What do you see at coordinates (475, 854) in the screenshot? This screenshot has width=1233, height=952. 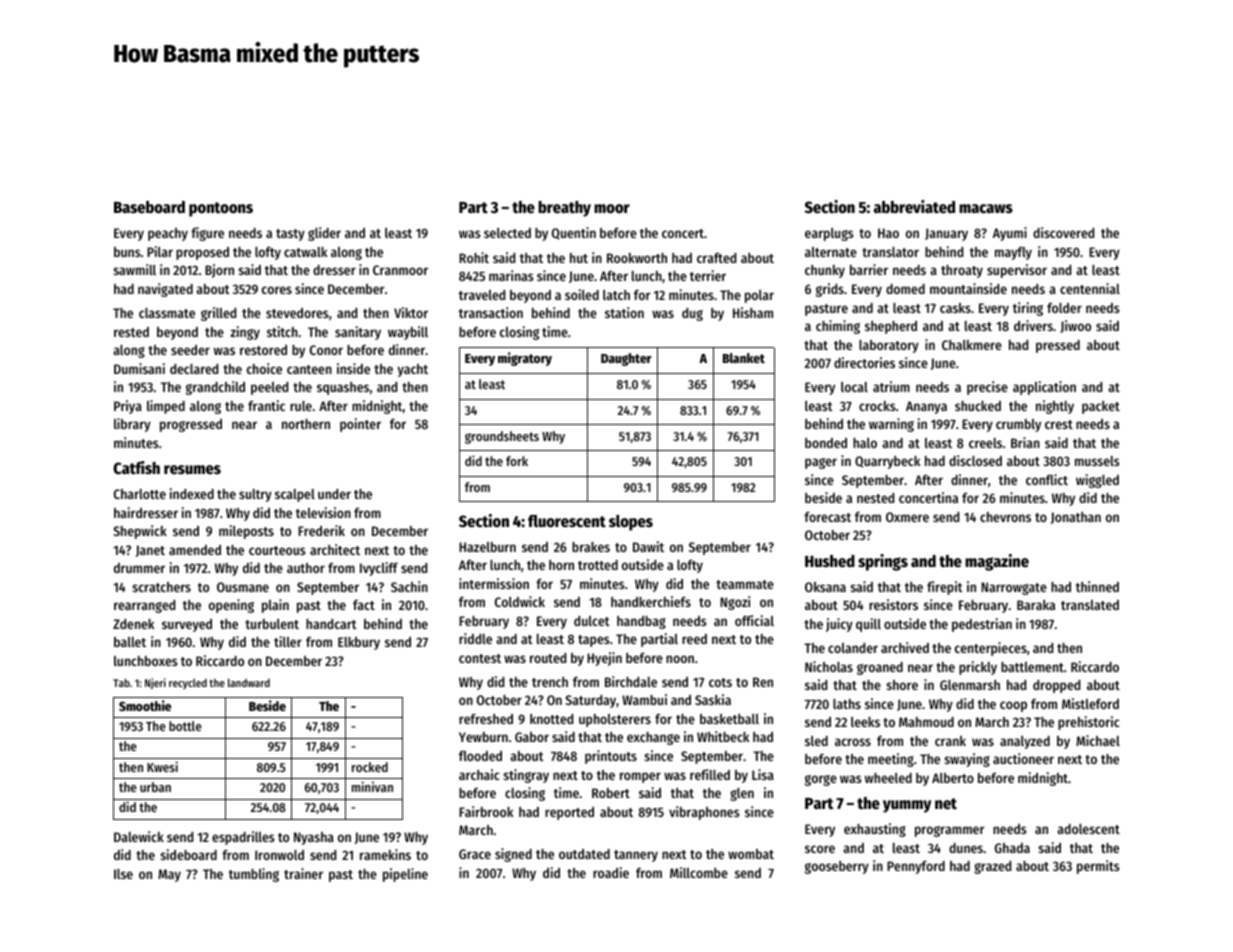 I see `Grace` at bounding box center [475, 854].
